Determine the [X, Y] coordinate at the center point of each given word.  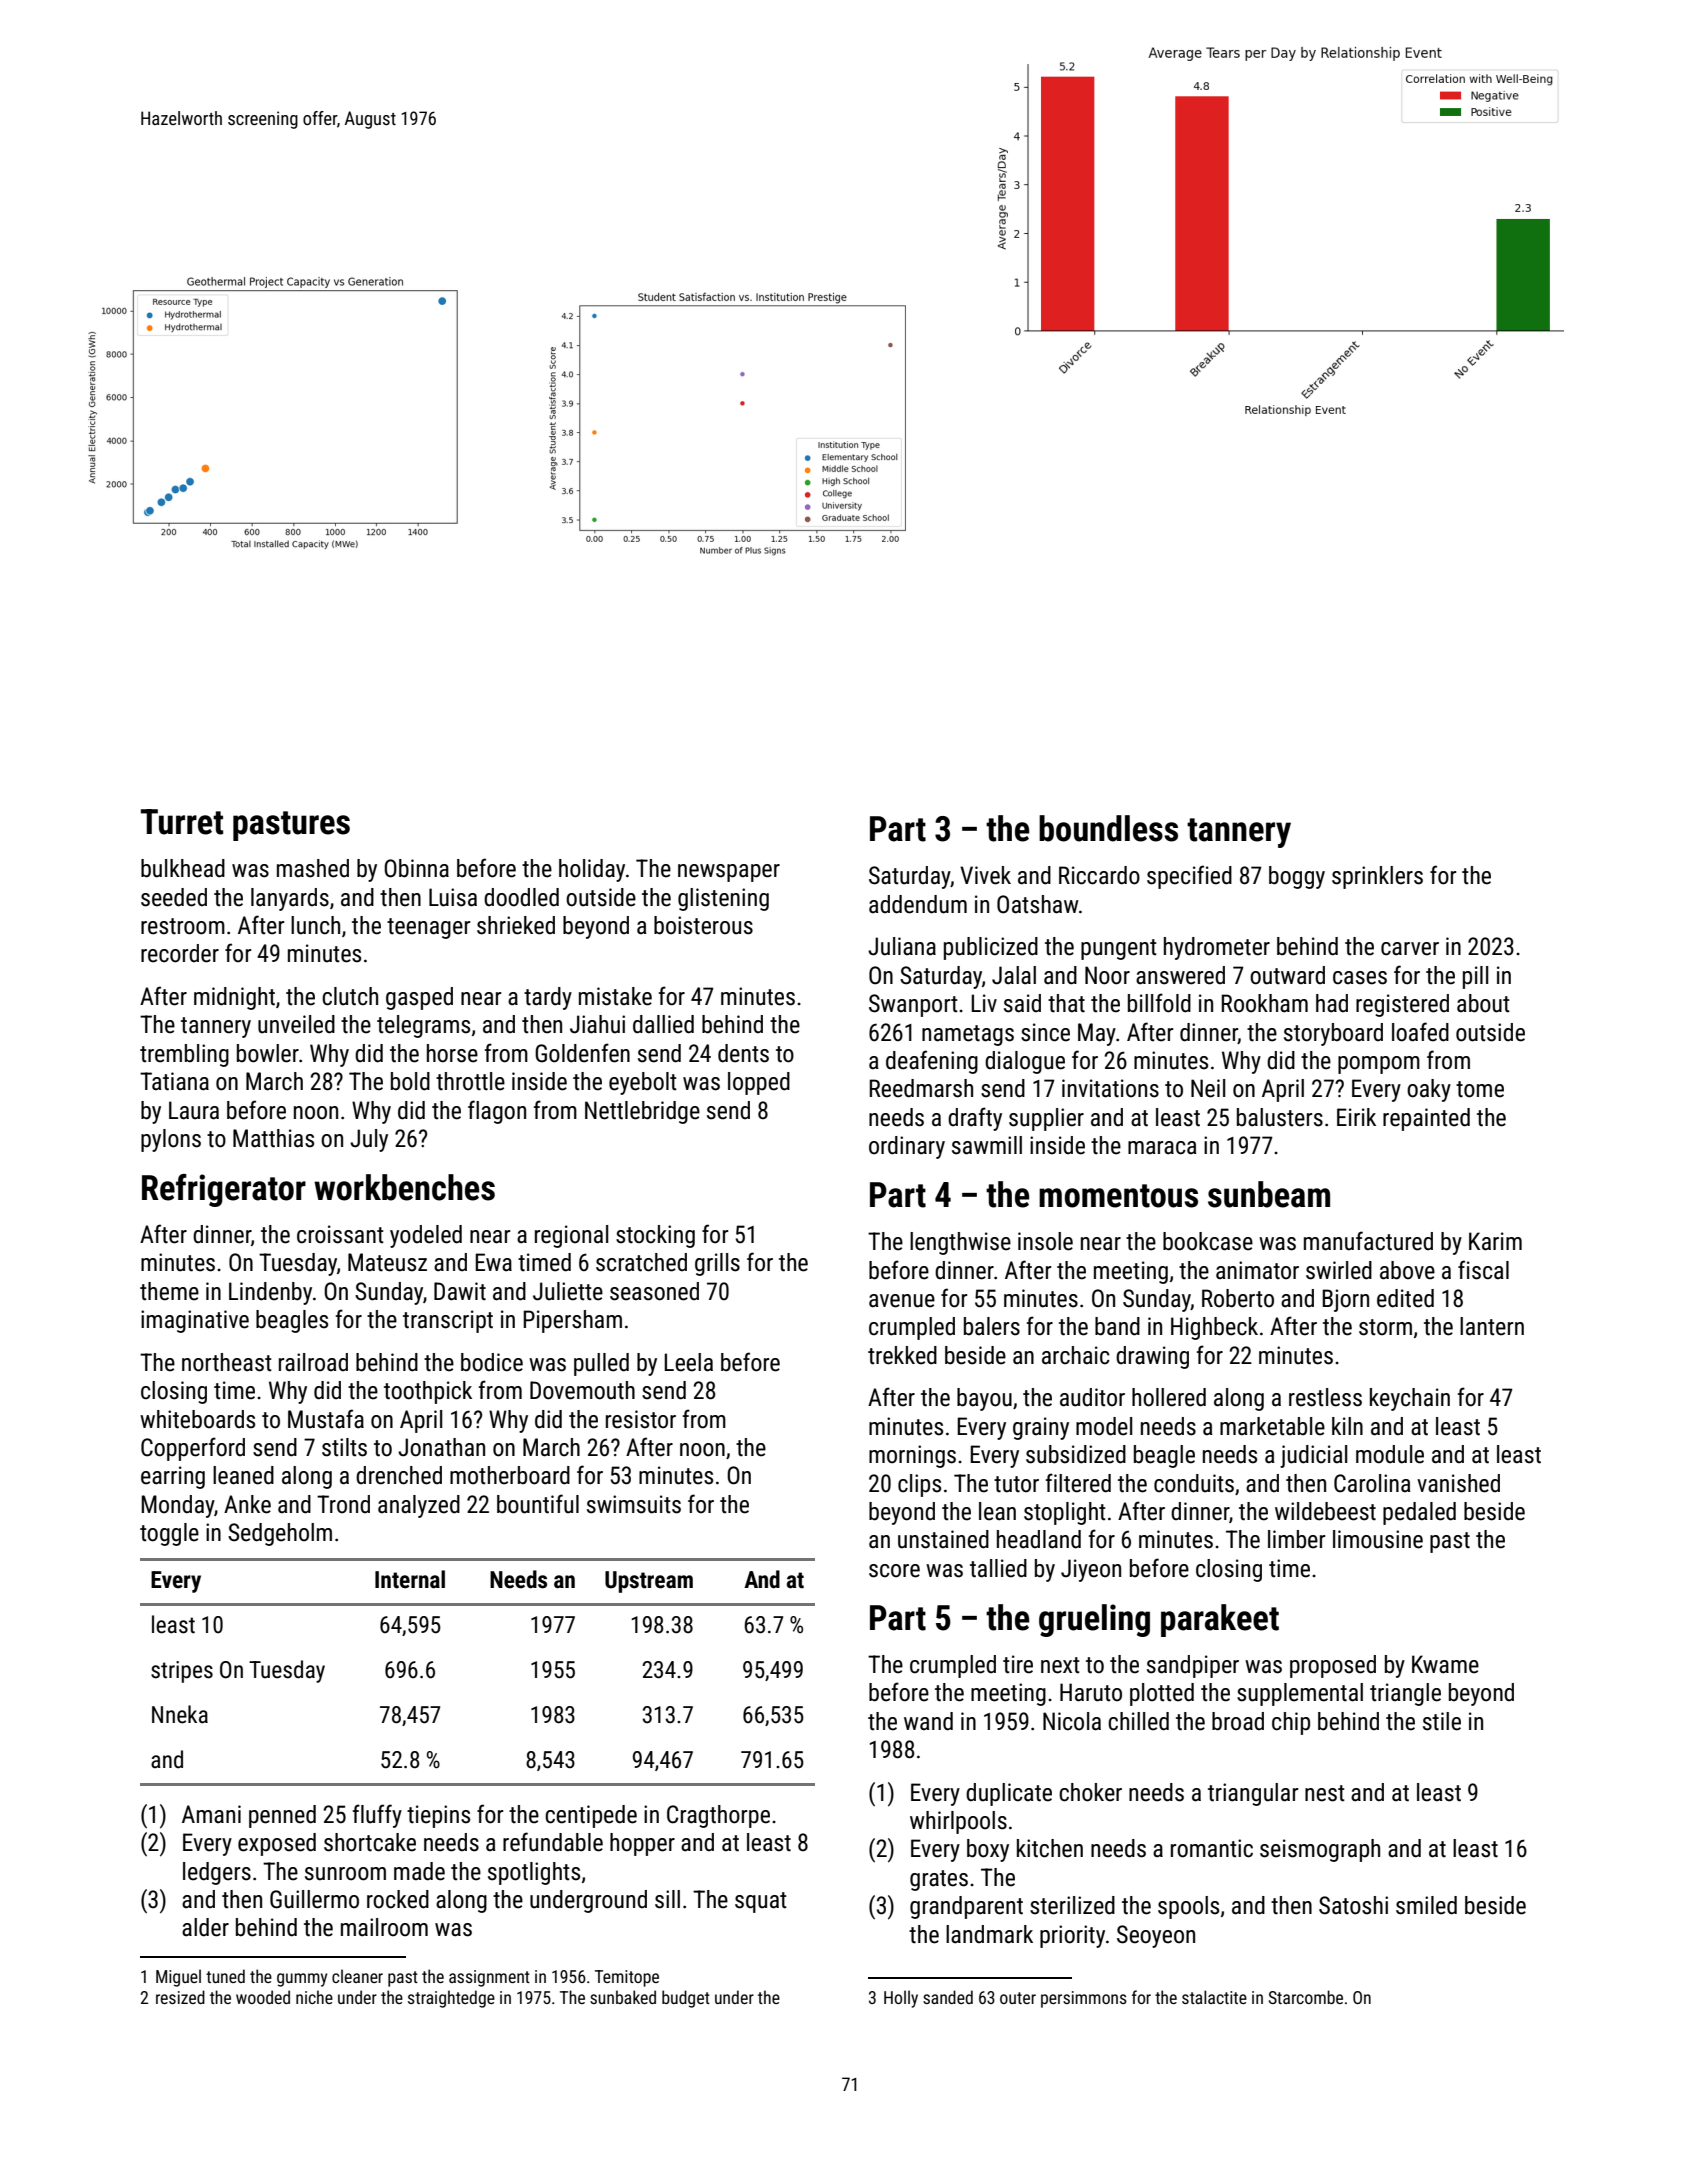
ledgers [217, 1873]
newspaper [729, 873]
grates [939, 1880]
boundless [1108, 828]
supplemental [1300, 1694]
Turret [182, 822]
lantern [1492, 1326]
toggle [169, 1534]
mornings [912, 1456]
